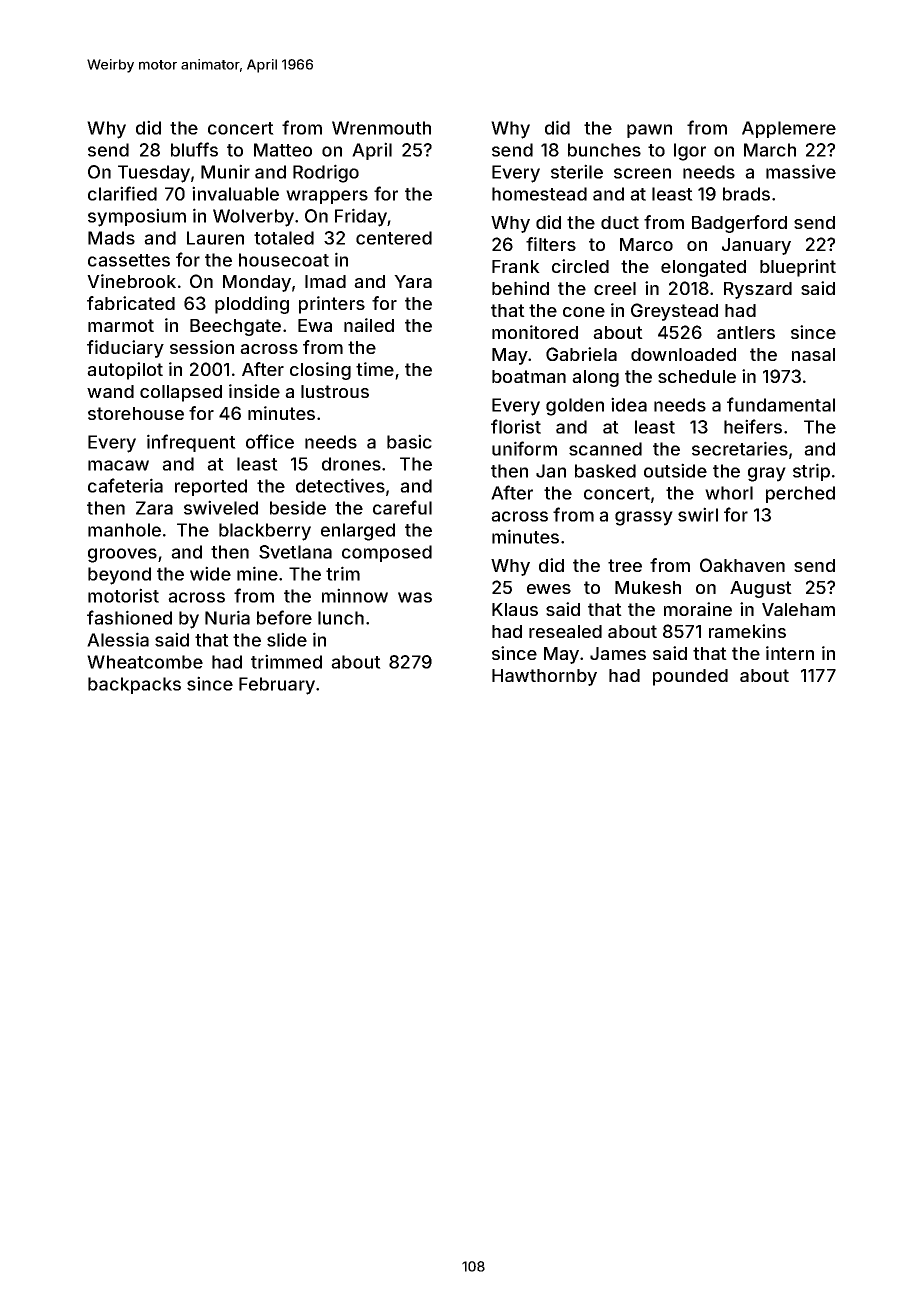 This screenshot has width=924, height=1311. What do you see at coordinates (381, 128) in the screenshot?
I see `Wrenmouth` at bounding box center [381, 128].
